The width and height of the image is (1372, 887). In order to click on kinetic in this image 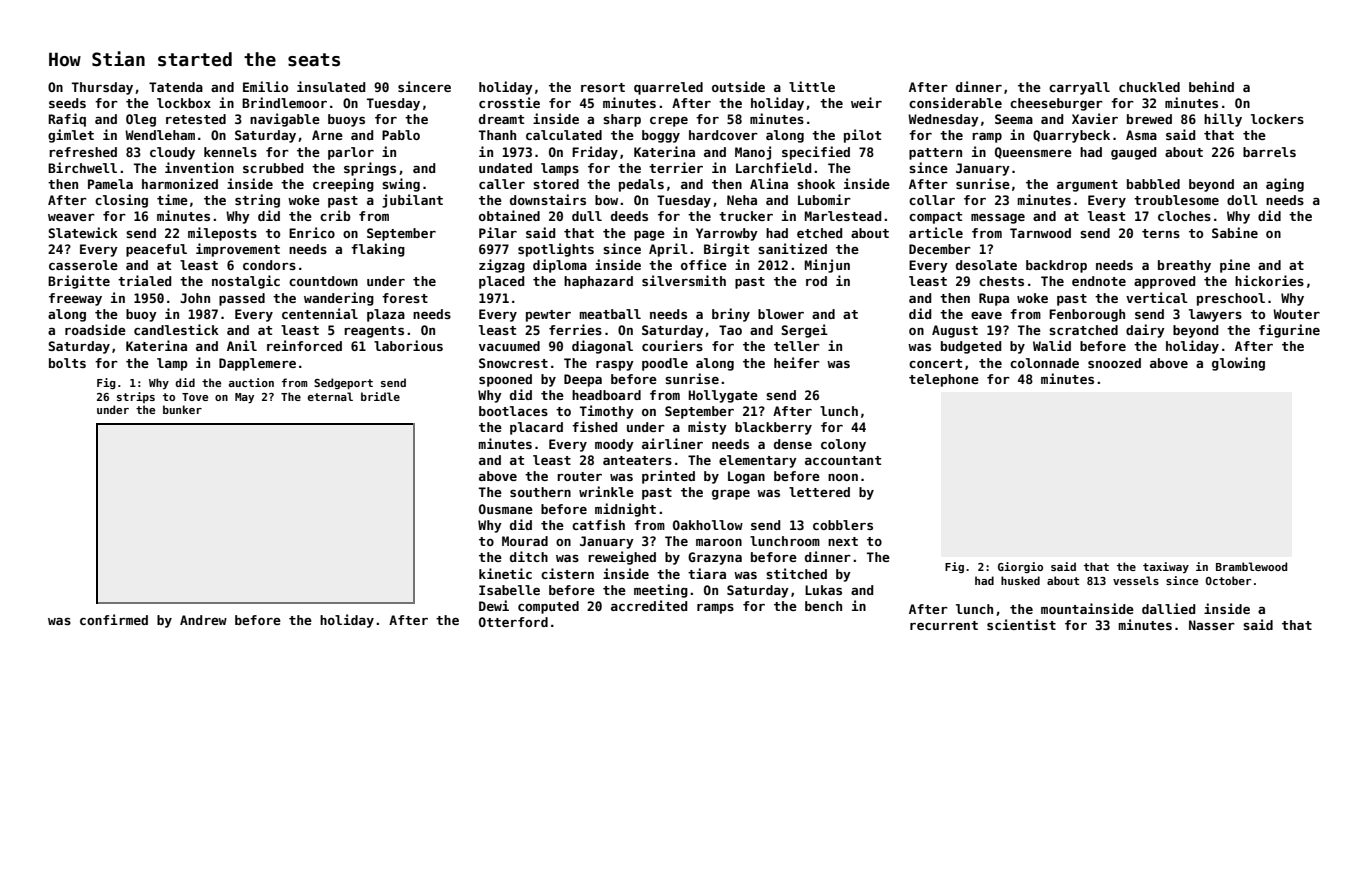, I will do `click(505, 573)`.
